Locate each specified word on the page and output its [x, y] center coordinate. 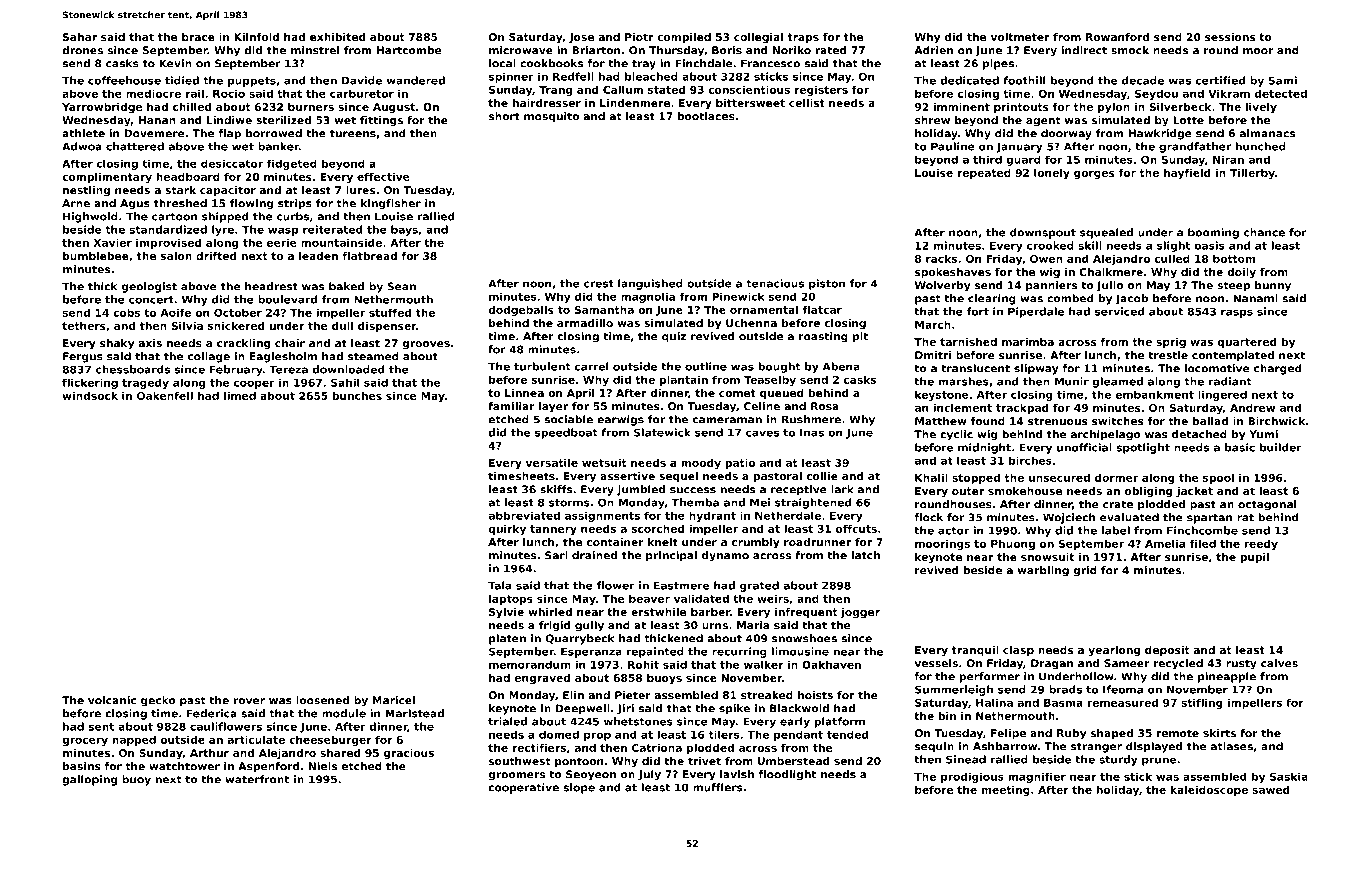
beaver [649, 598]
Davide [362, 80]
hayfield [1187, 173]
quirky [507, 529]
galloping [89, 780]
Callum [623, 89]
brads [1065, 689]
